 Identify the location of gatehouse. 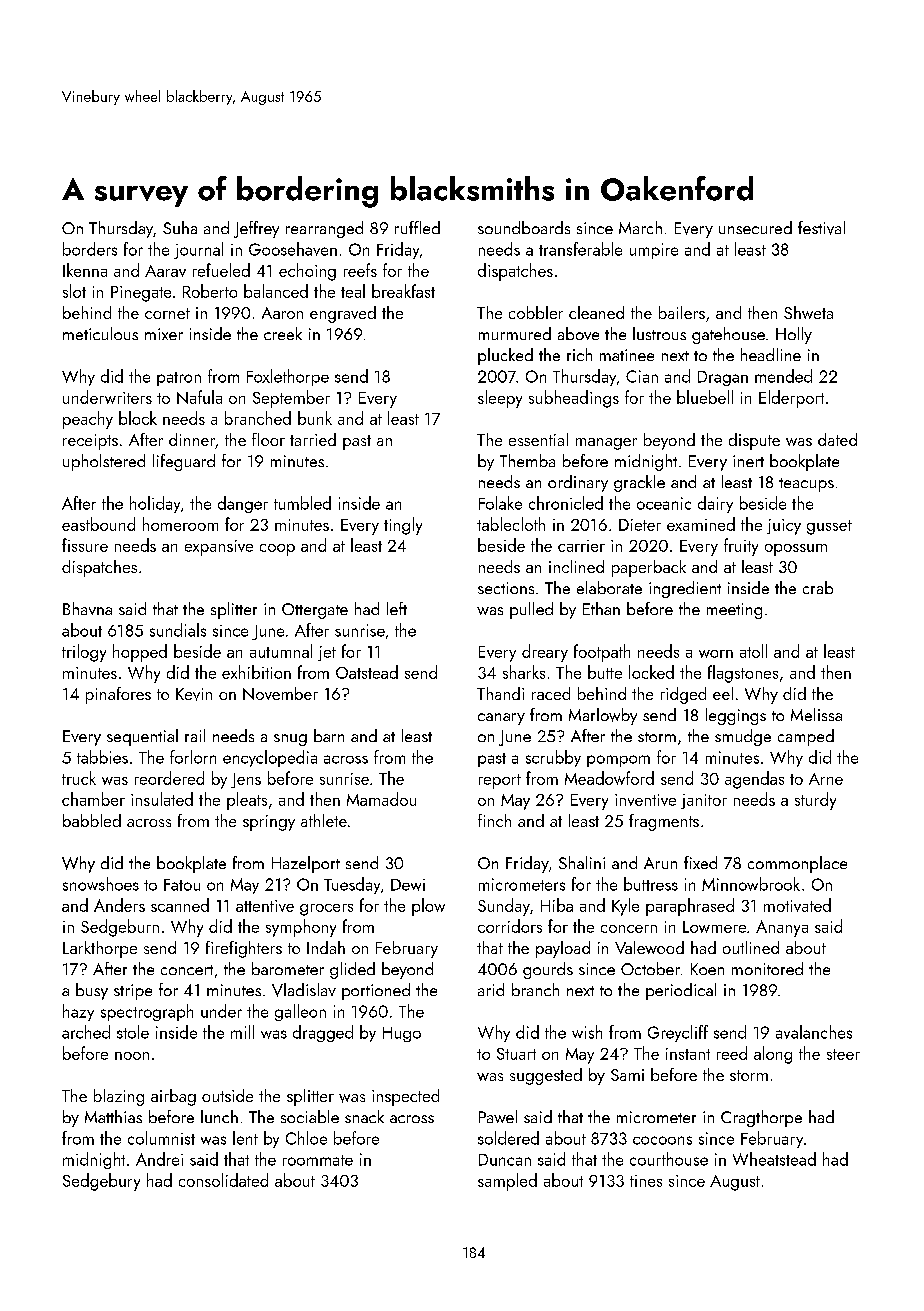
(728, 335).
